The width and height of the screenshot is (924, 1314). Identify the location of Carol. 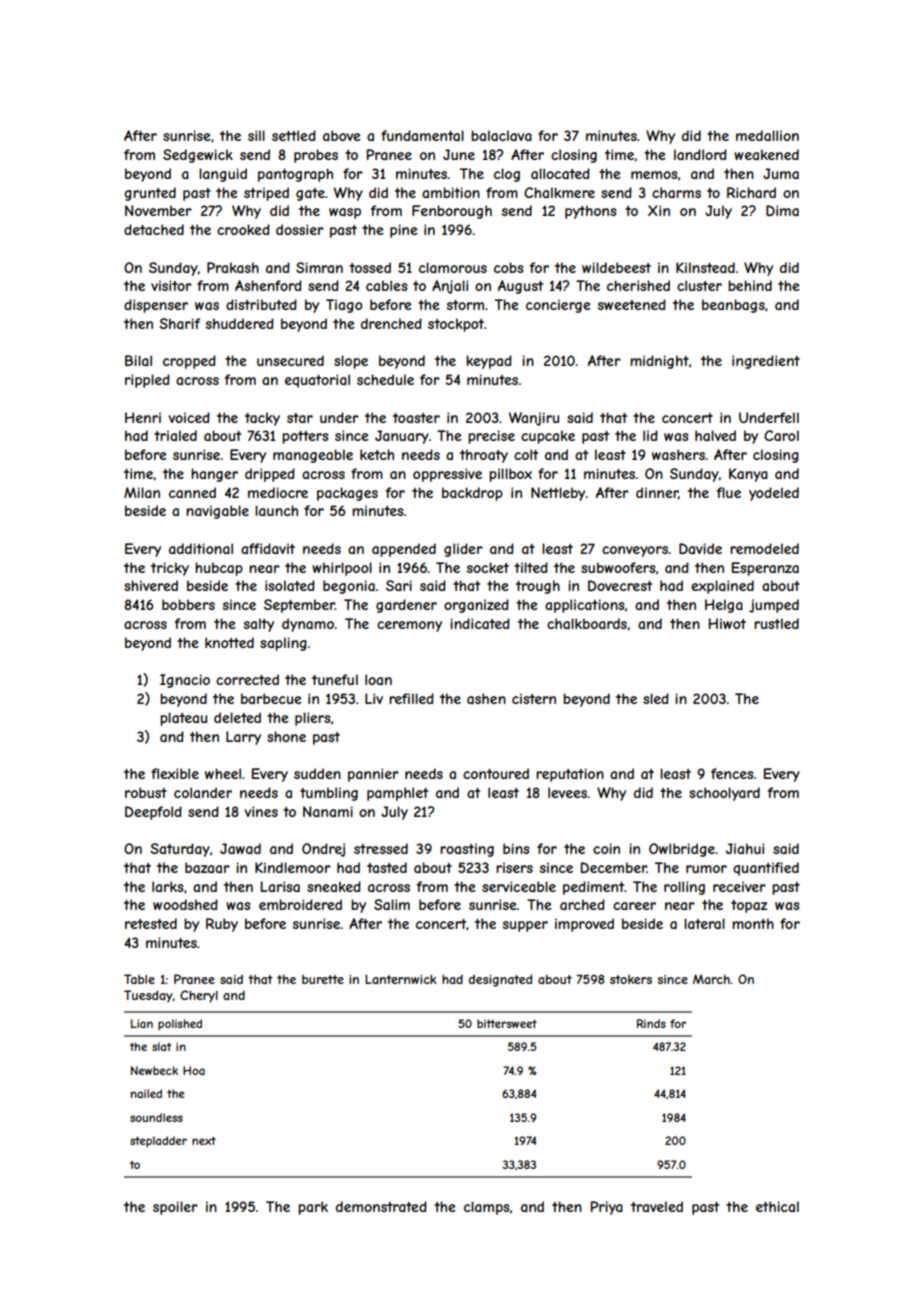
(781, 435).
